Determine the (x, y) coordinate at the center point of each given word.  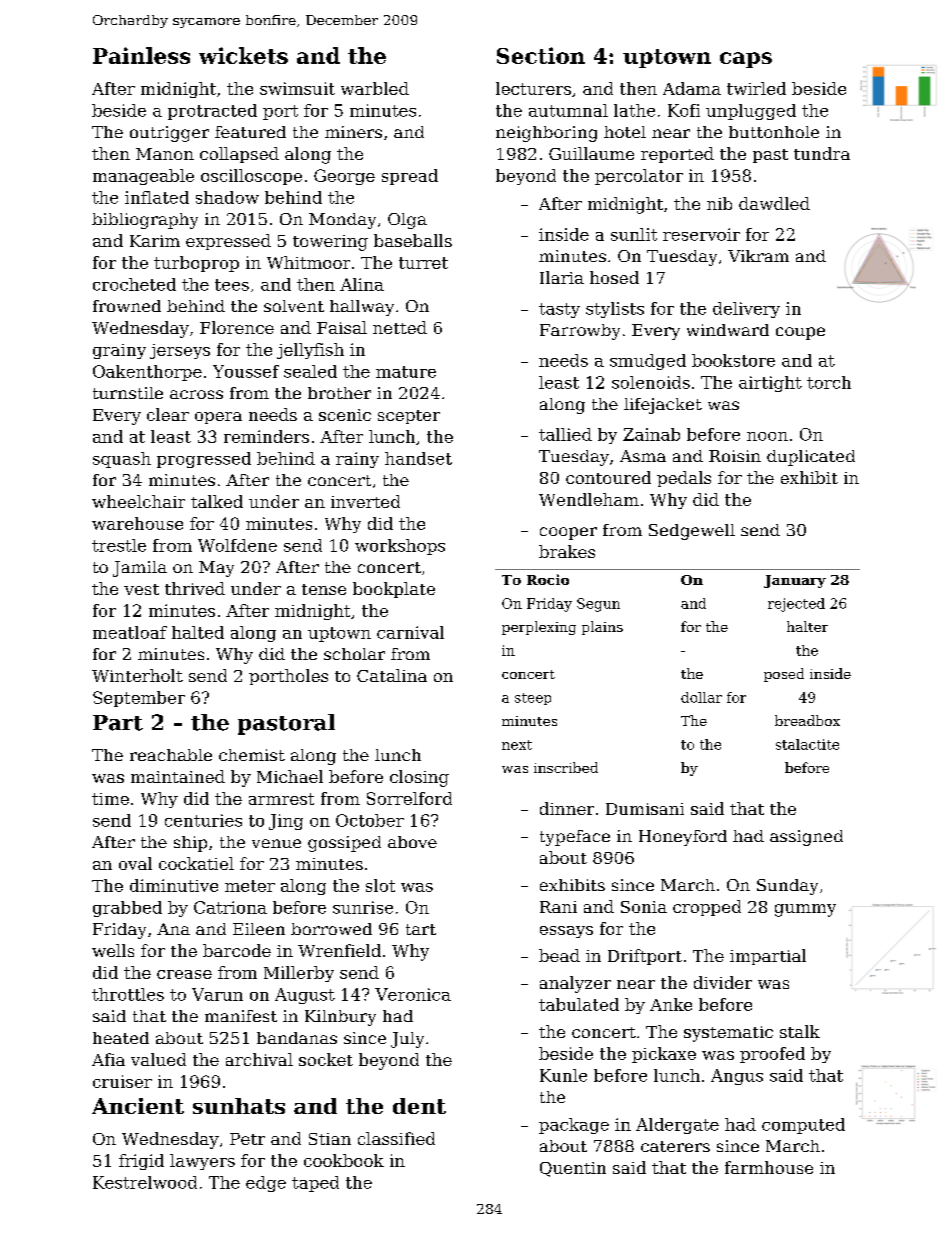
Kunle (563, 1075)
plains (602, 628)
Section (541, 55)
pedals (684, 479)
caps (746, 60)
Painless (141, 55)
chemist (252, 755)
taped (315, 1184)
